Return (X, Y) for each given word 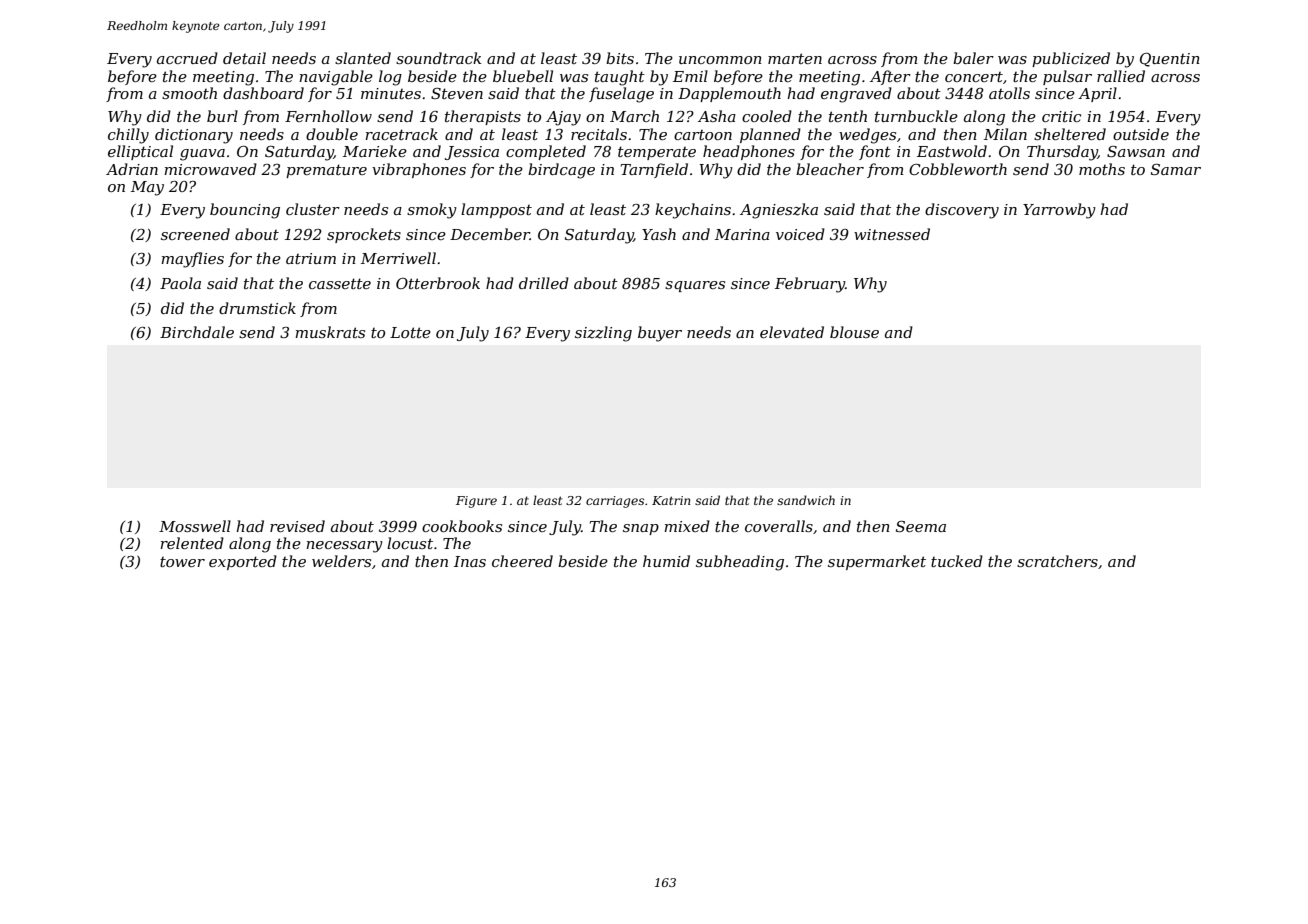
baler (973, 58)
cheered (522, 561)
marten (795, 58)
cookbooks (462, 526)
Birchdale (197, 332)
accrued (187, 58)
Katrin (671, 500)
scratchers (1057, 561)
